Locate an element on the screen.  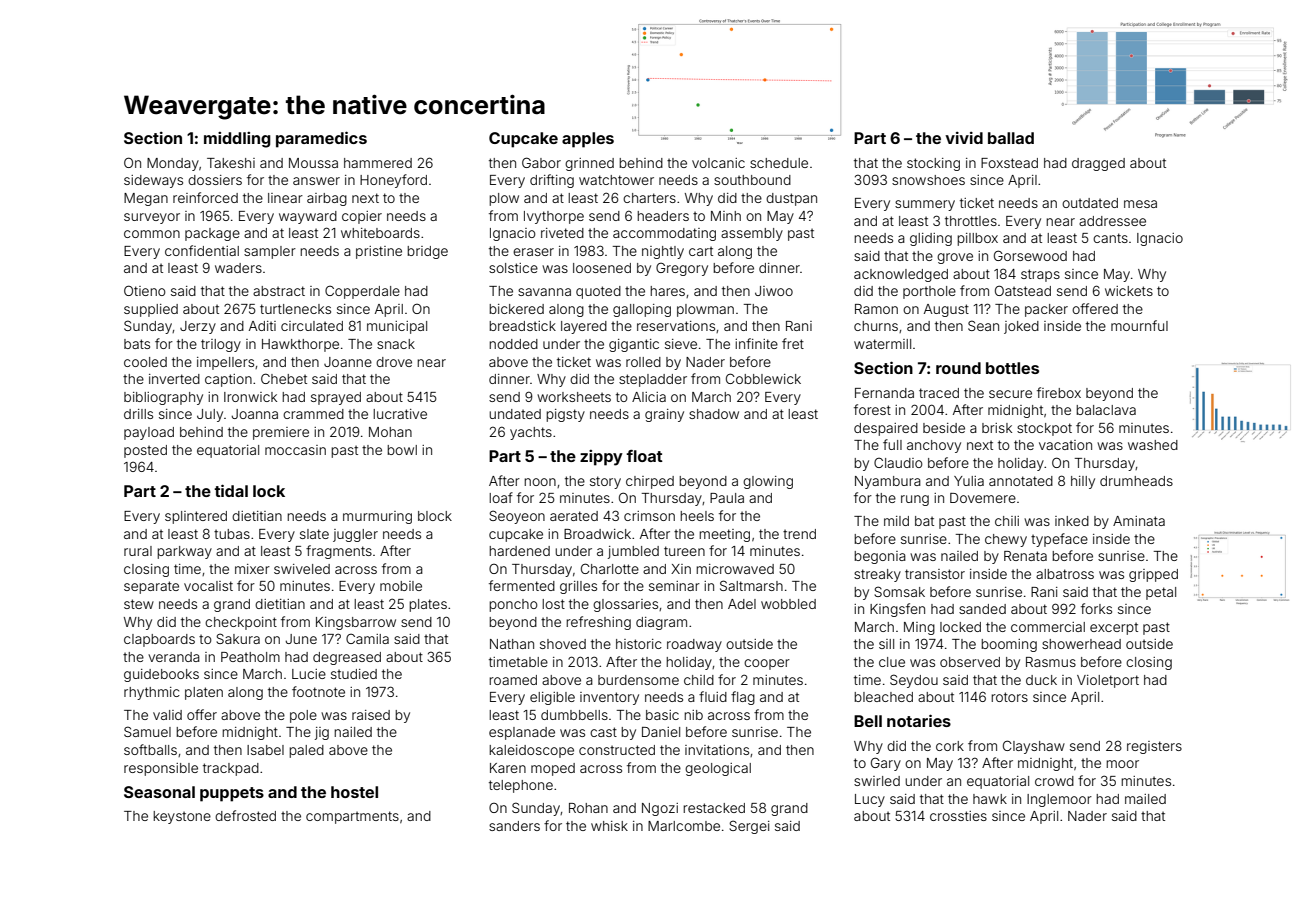
sideways is located at coordinates (153, 181).
